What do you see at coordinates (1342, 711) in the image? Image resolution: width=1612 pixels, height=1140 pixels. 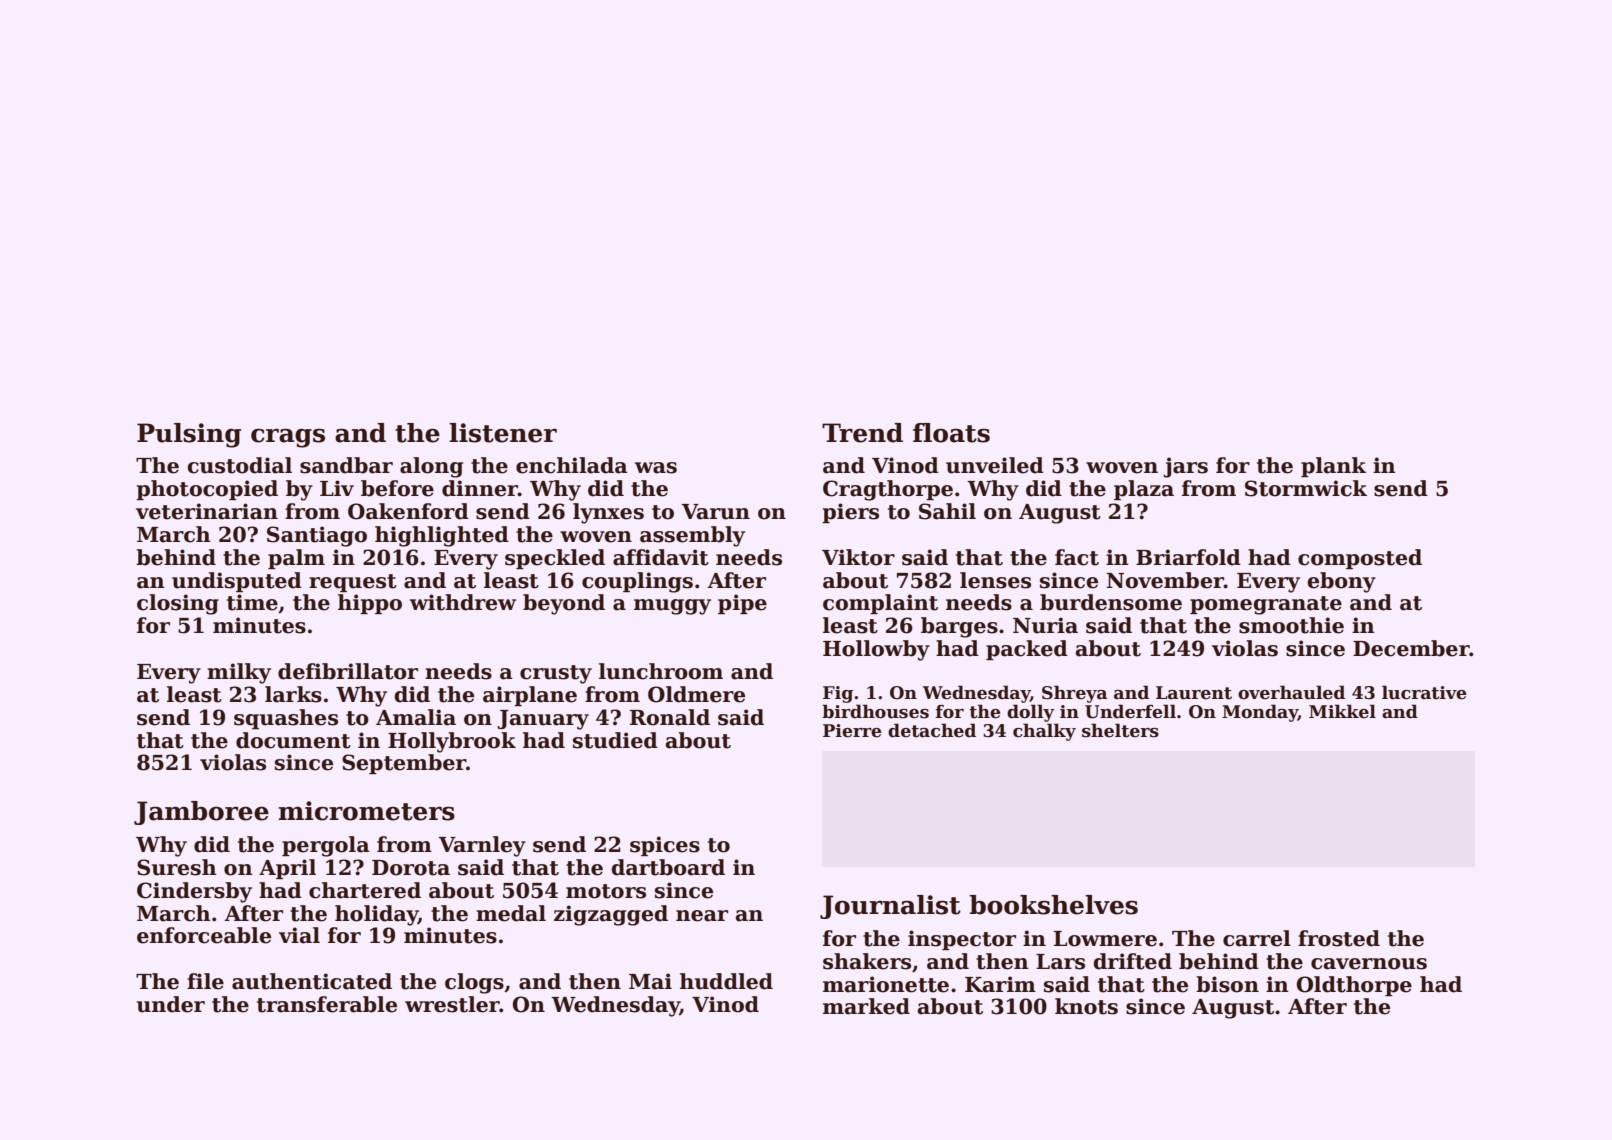 I see `Mikkel` at bounding box center [1342, 711].
